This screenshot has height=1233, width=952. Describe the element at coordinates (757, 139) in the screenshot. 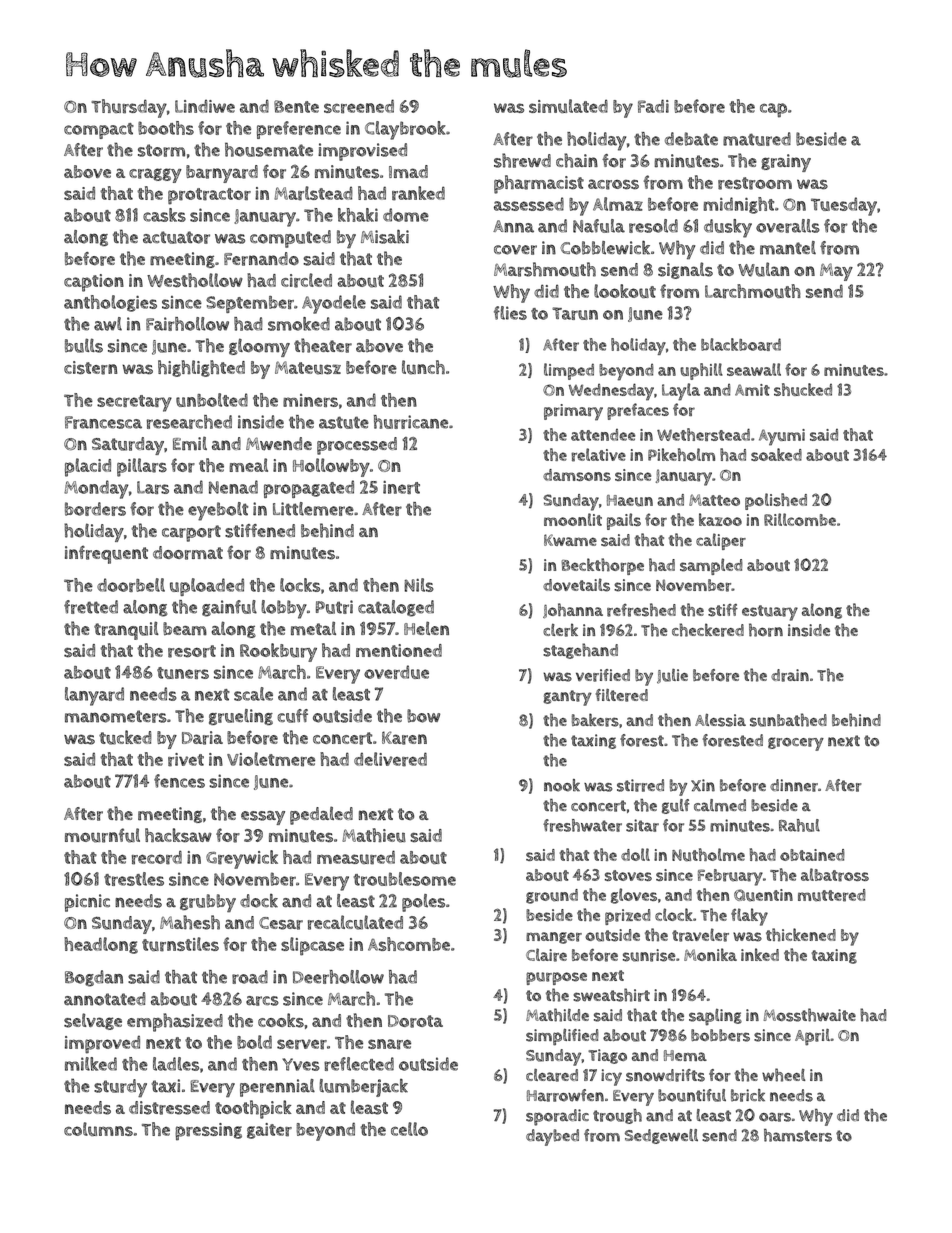

I see `matured` at that location.
